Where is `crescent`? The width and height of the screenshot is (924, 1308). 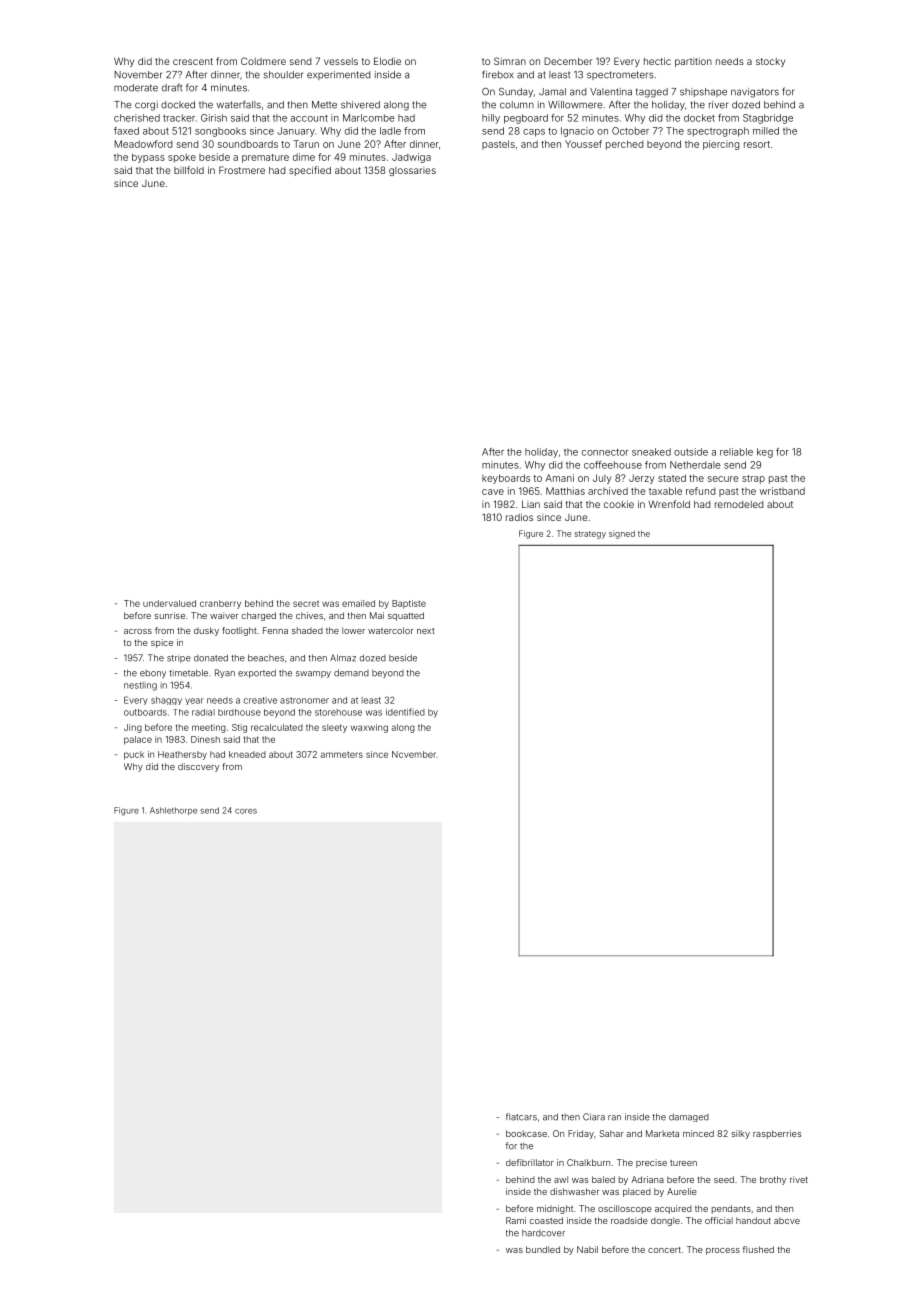
crescent is located at coordinates (193, 61).
